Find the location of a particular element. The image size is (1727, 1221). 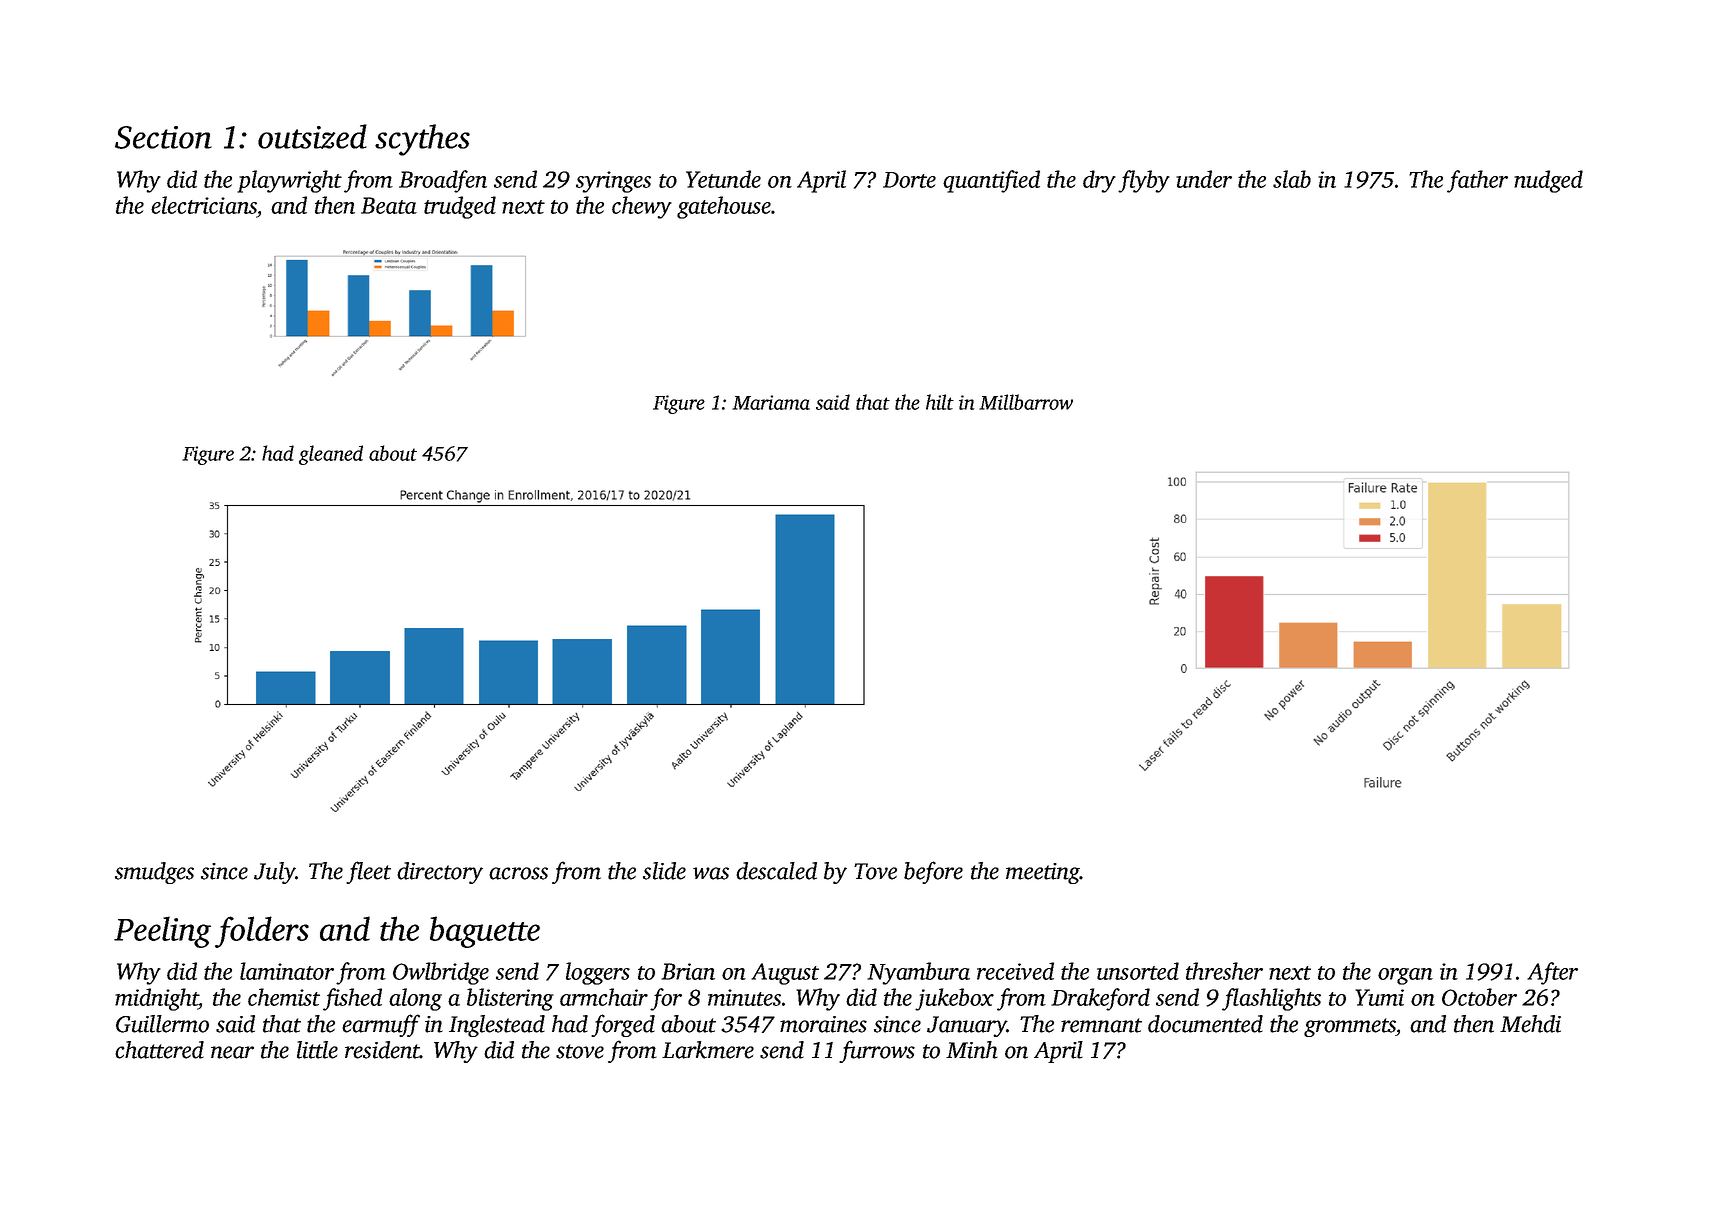

Peeling is located at coordinates (162, 932).
